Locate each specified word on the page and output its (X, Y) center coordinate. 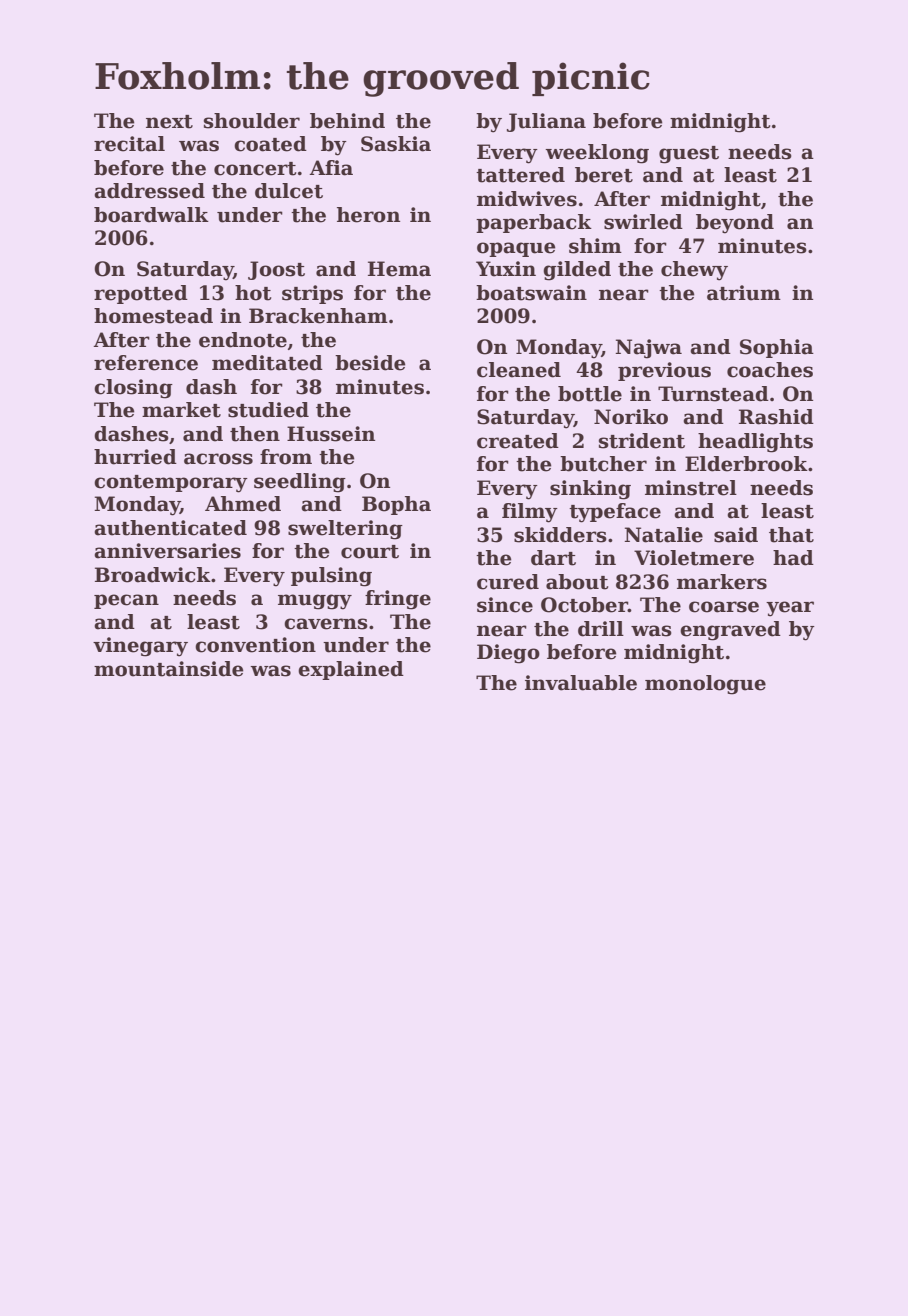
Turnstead (713, 394)
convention (255, 645)
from (286, 457)
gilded (577, 271)
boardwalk (151, 215)
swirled (643, 222)
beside (370, 363)
